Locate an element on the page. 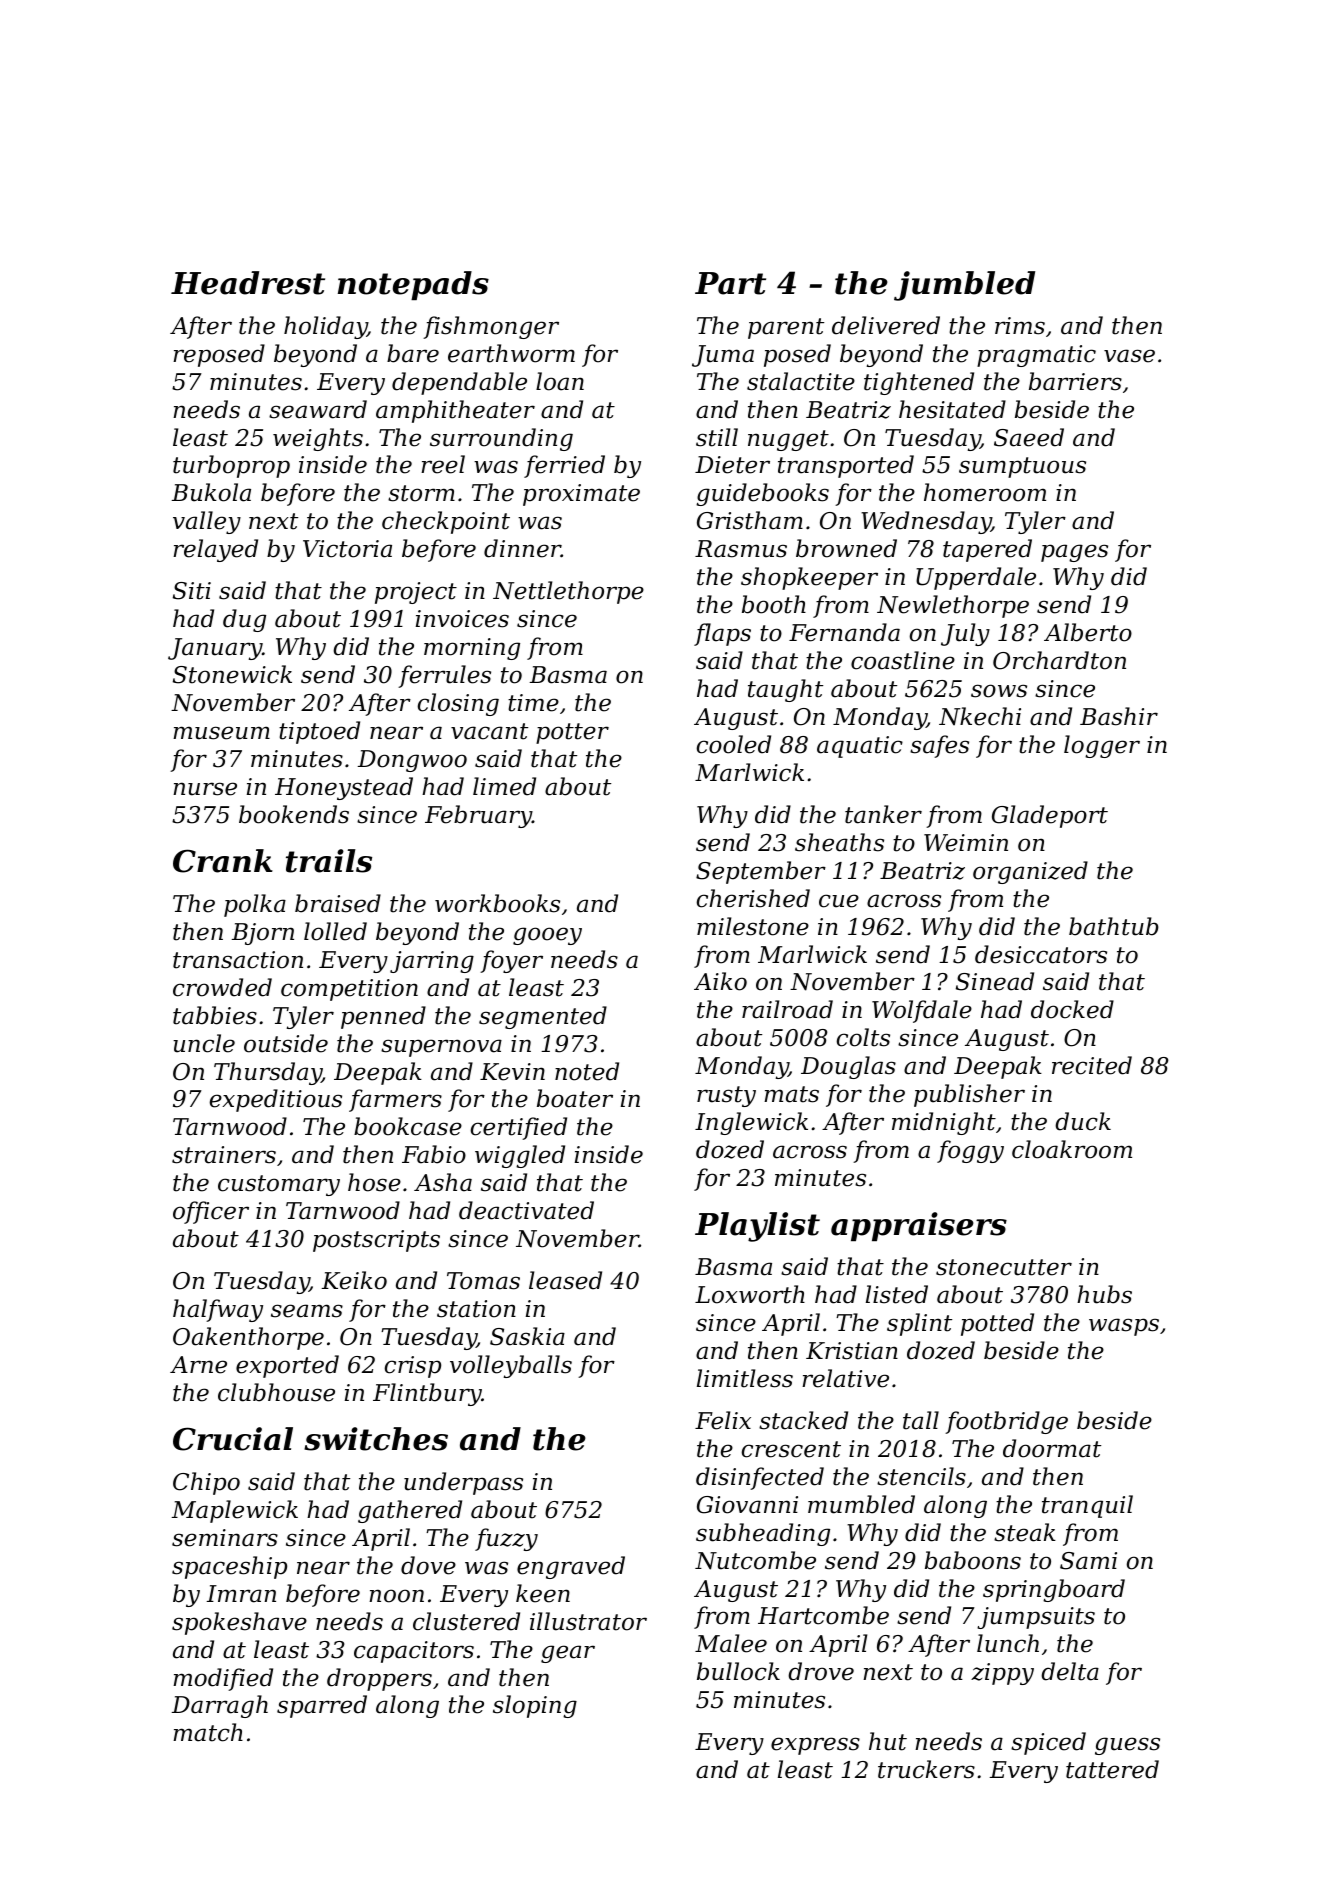 The image size is (1342, 1897). competition is located at coordinates (349, 990).
